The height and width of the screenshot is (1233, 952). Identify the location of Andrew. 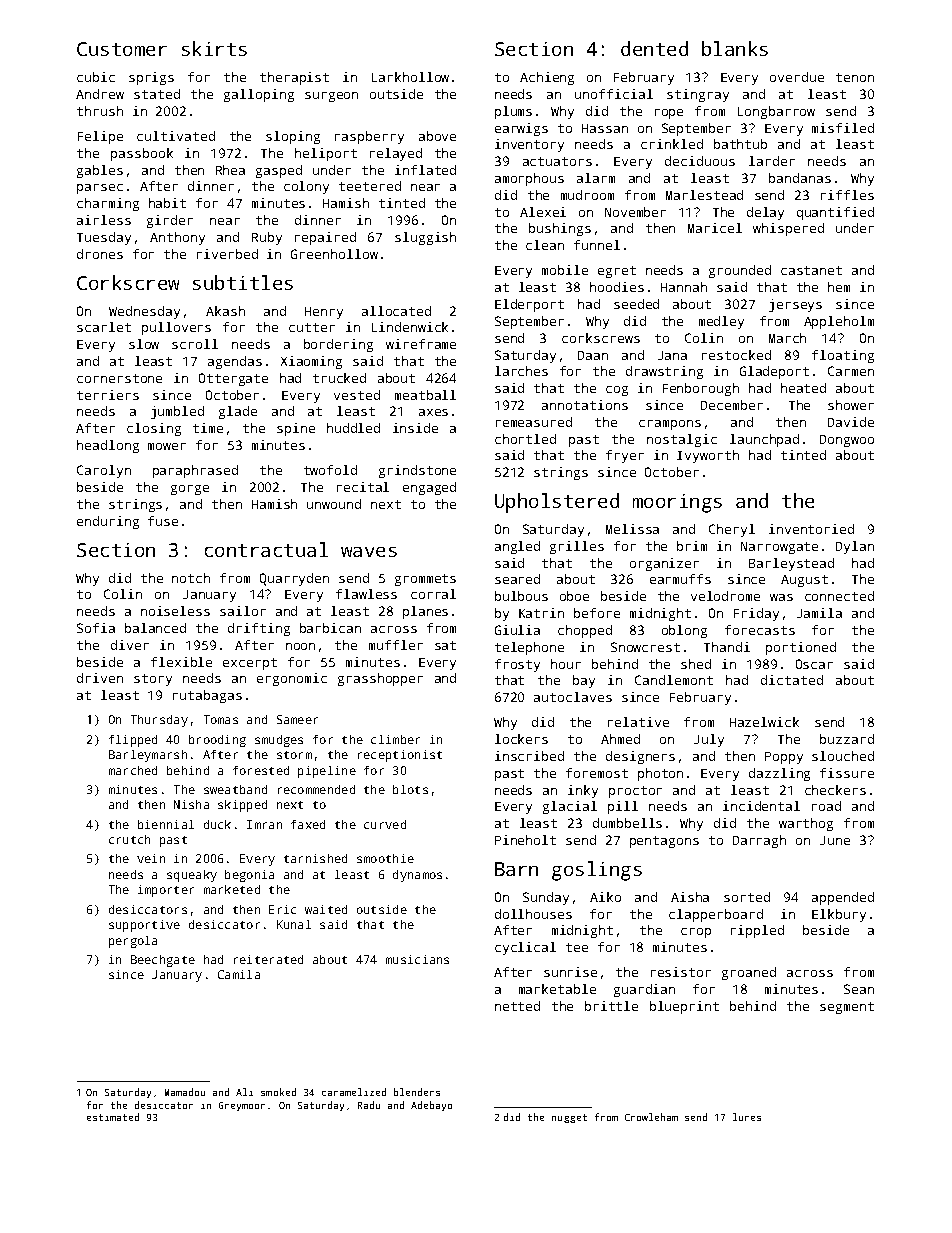
(100, 94).
